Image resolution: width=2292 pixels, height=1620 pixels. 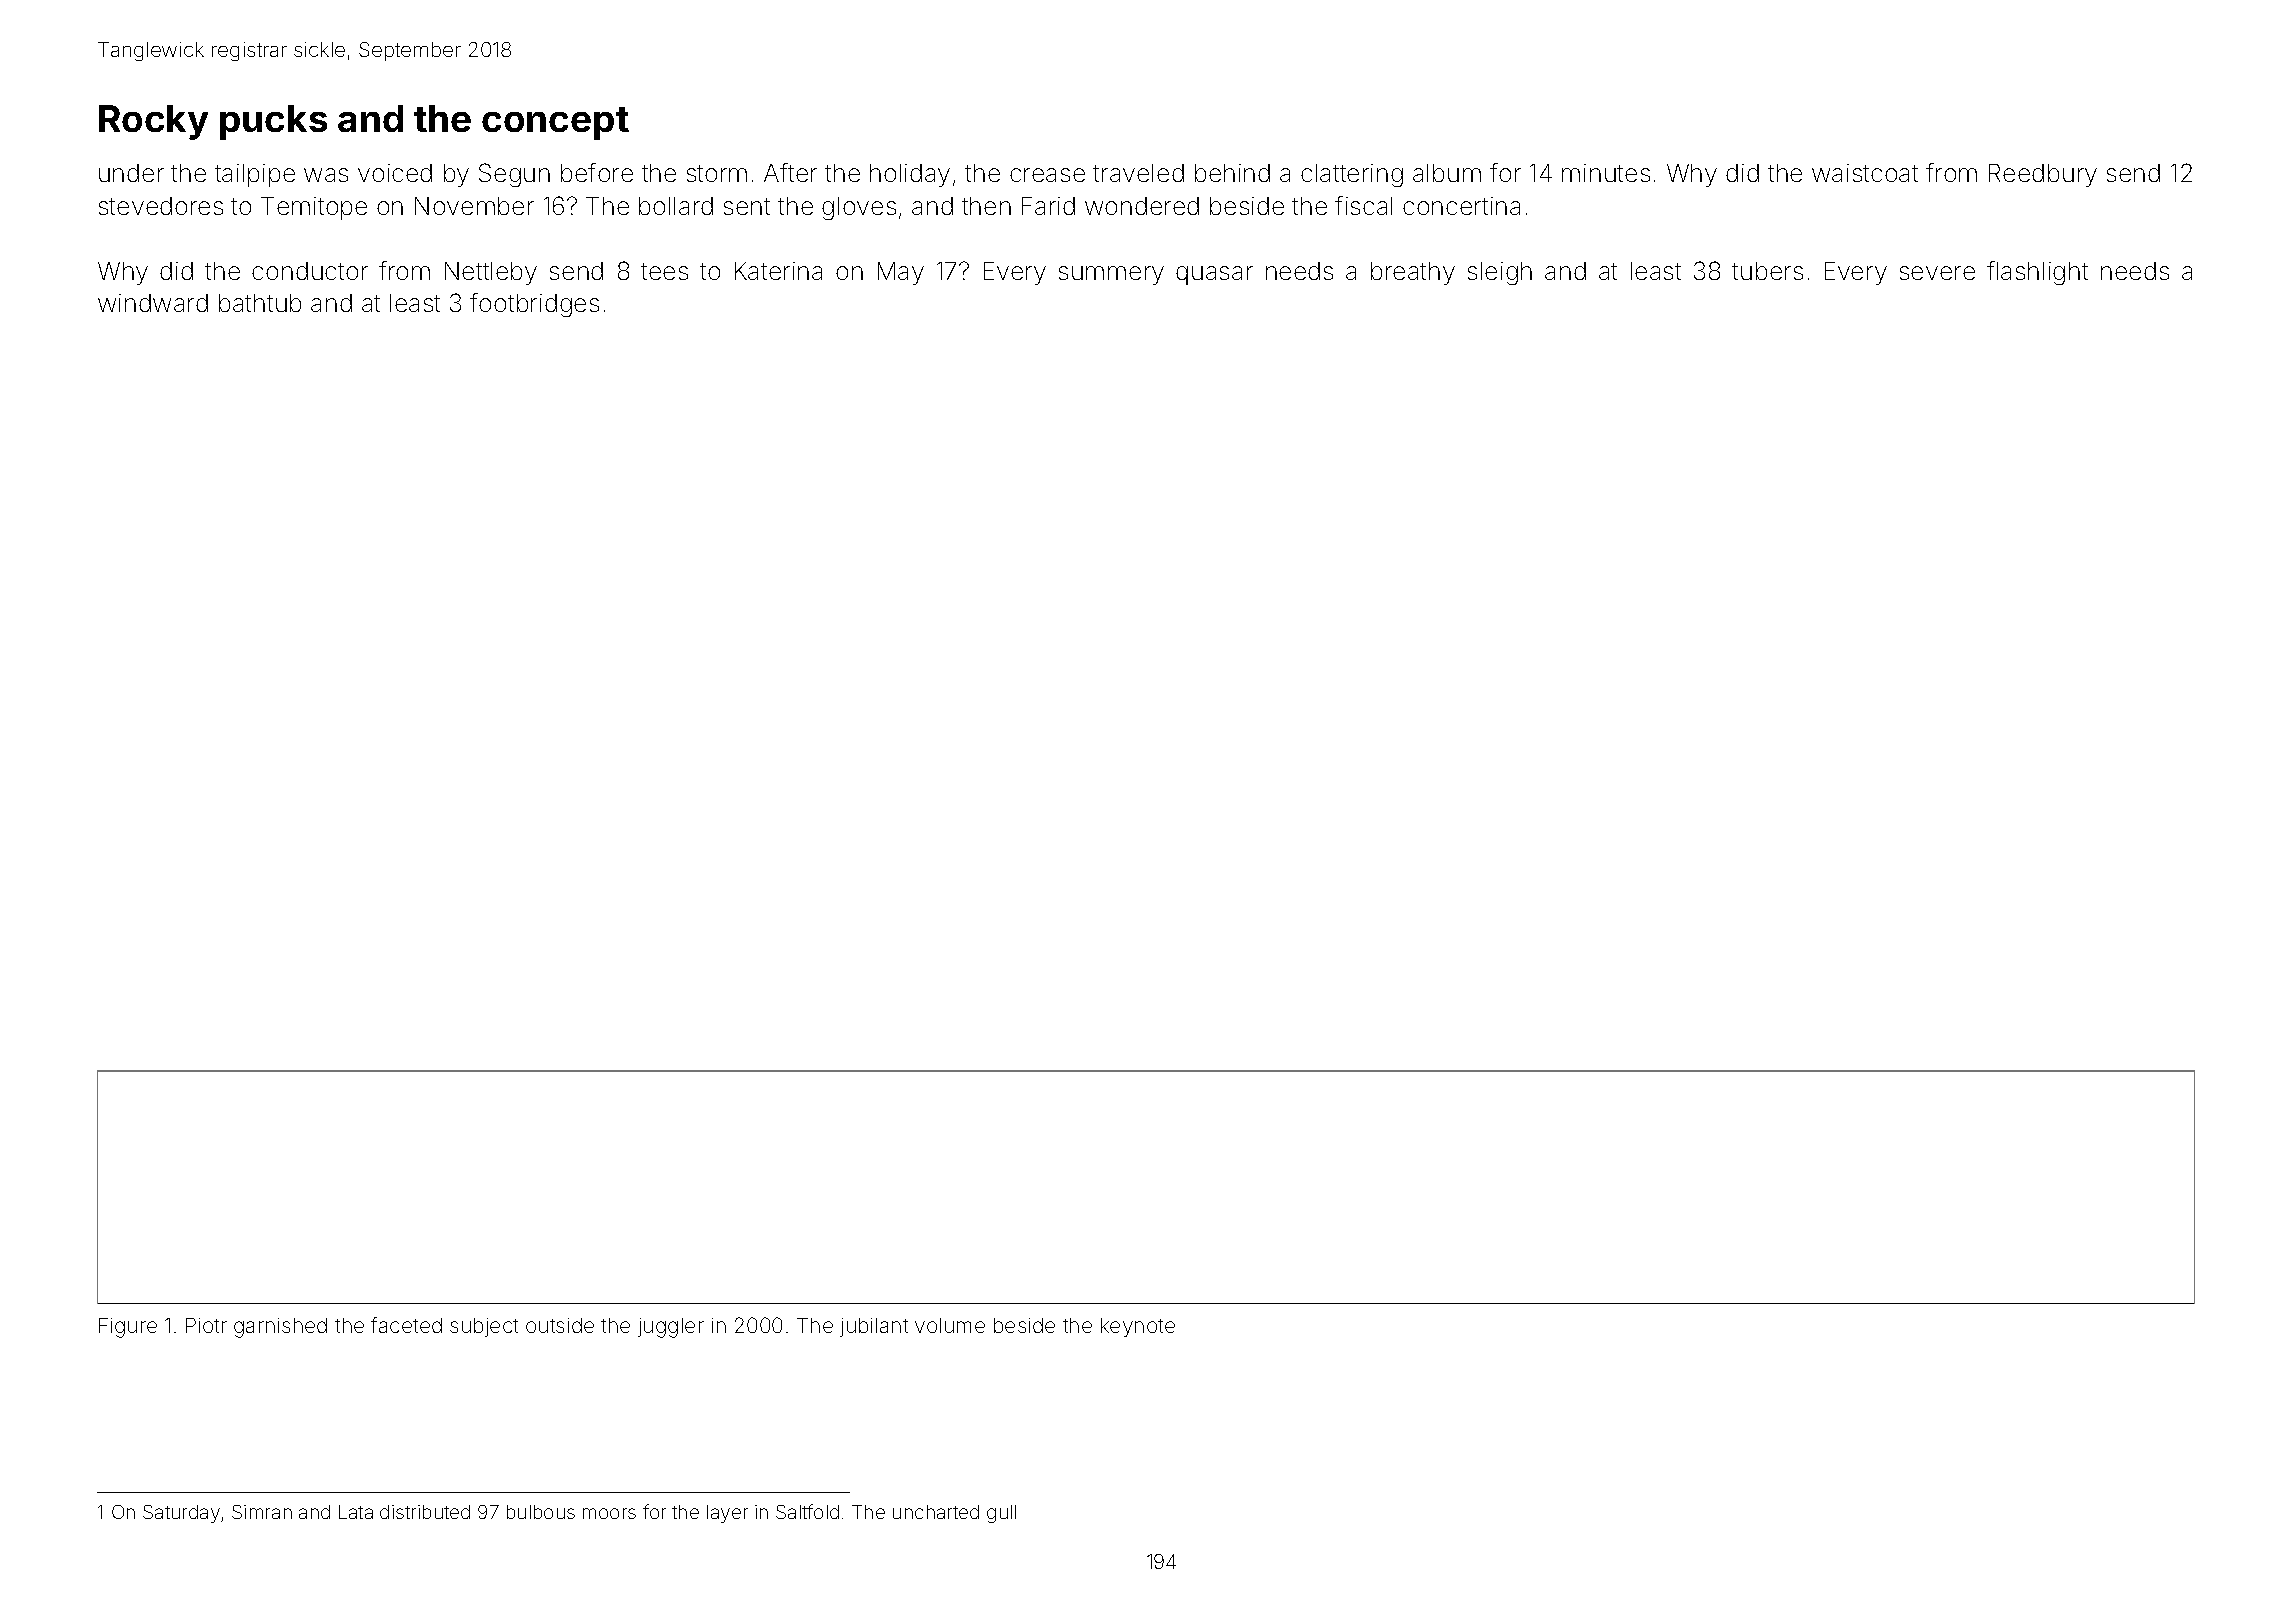 I want to click on flashlight, so click(x=2037, y=273).
